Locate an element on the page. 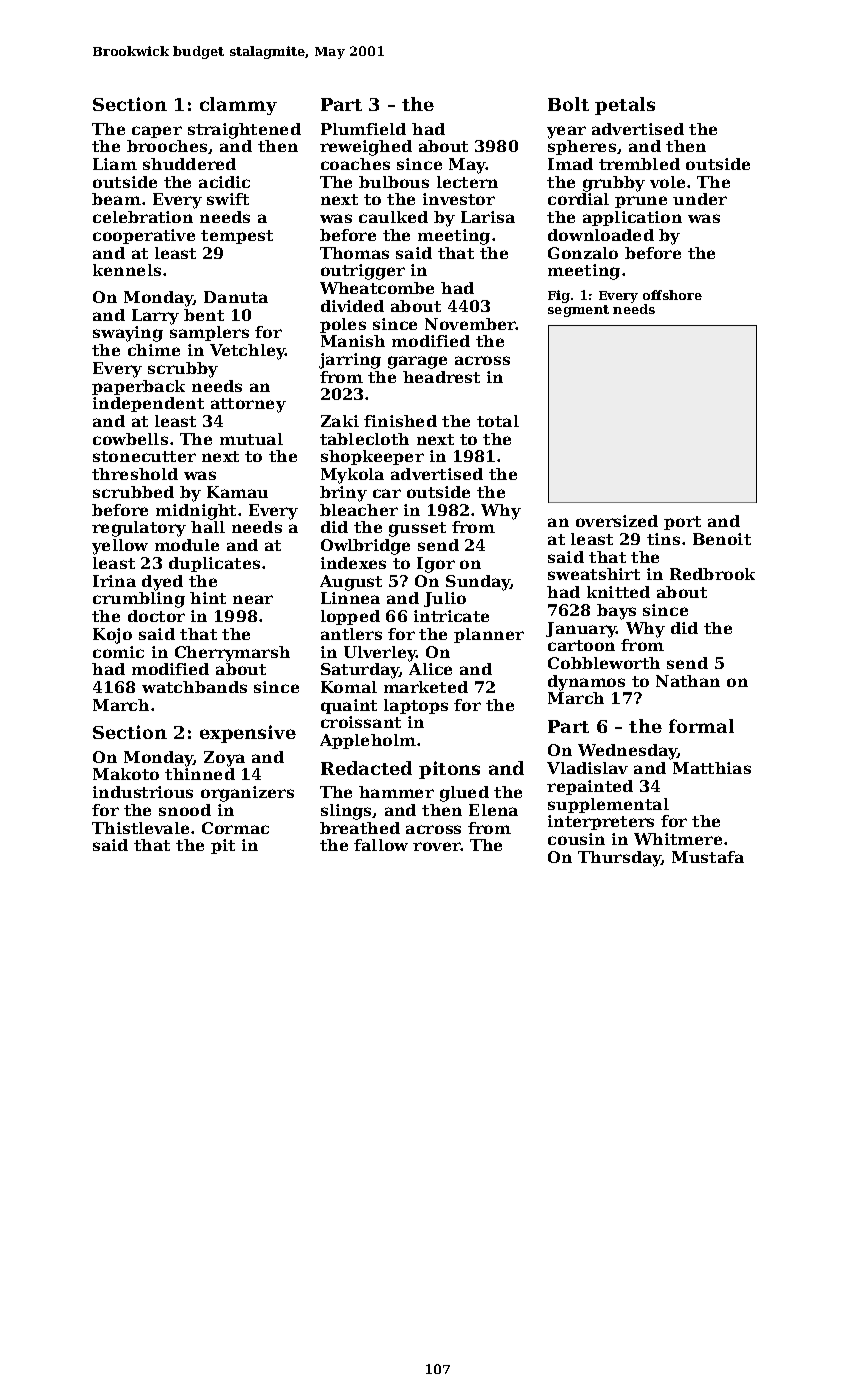 This image has height=1400, width=849. scrubby is located at coordinates (183, 370).
